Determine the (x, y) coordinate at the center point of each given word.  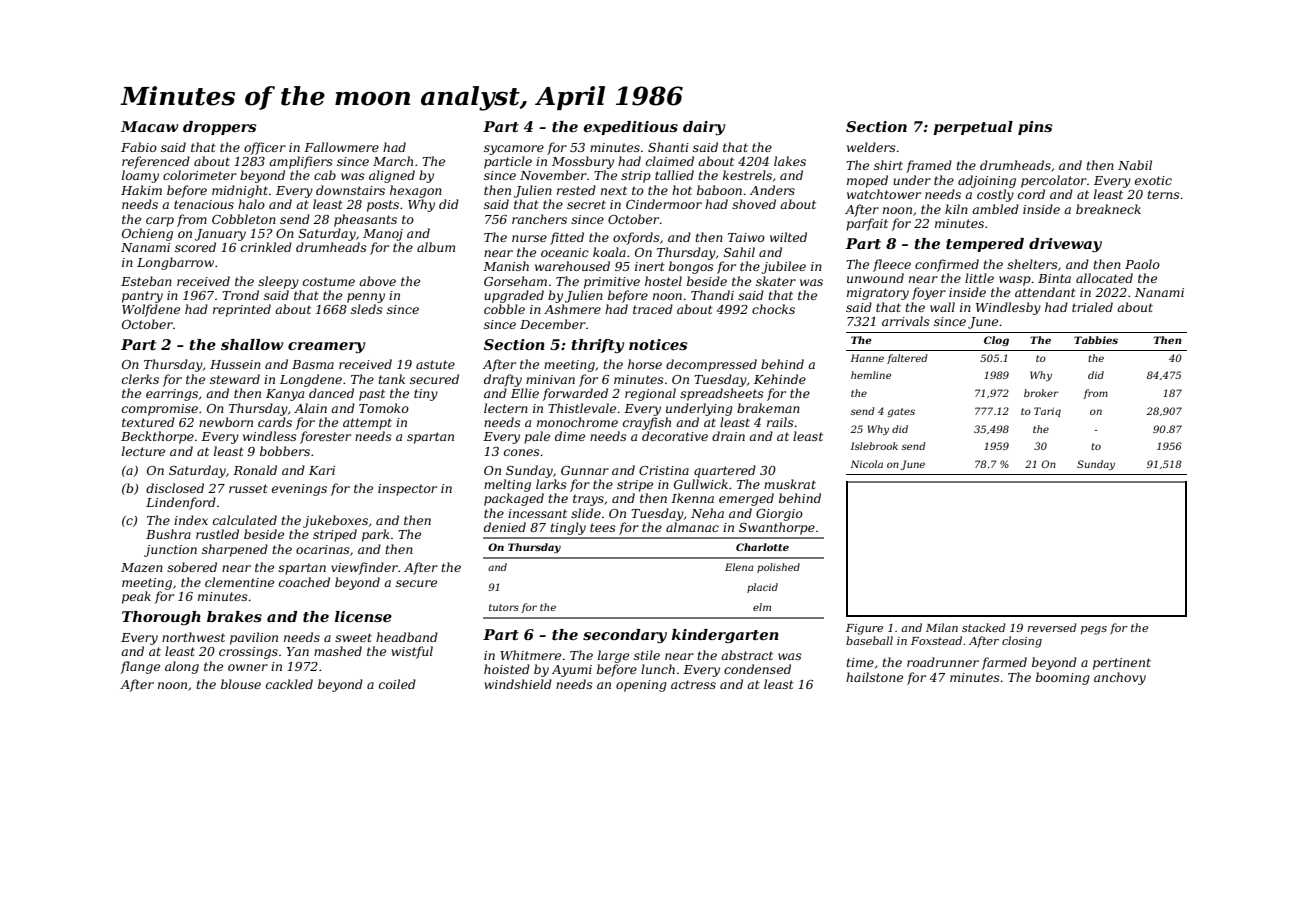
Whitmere (530, 655)
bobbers (285, 451)
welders (871, 147)
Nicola (866, 464)
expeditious (630, 128)
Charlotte (762, 547)
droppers (219, 128)
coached (304, 582)
